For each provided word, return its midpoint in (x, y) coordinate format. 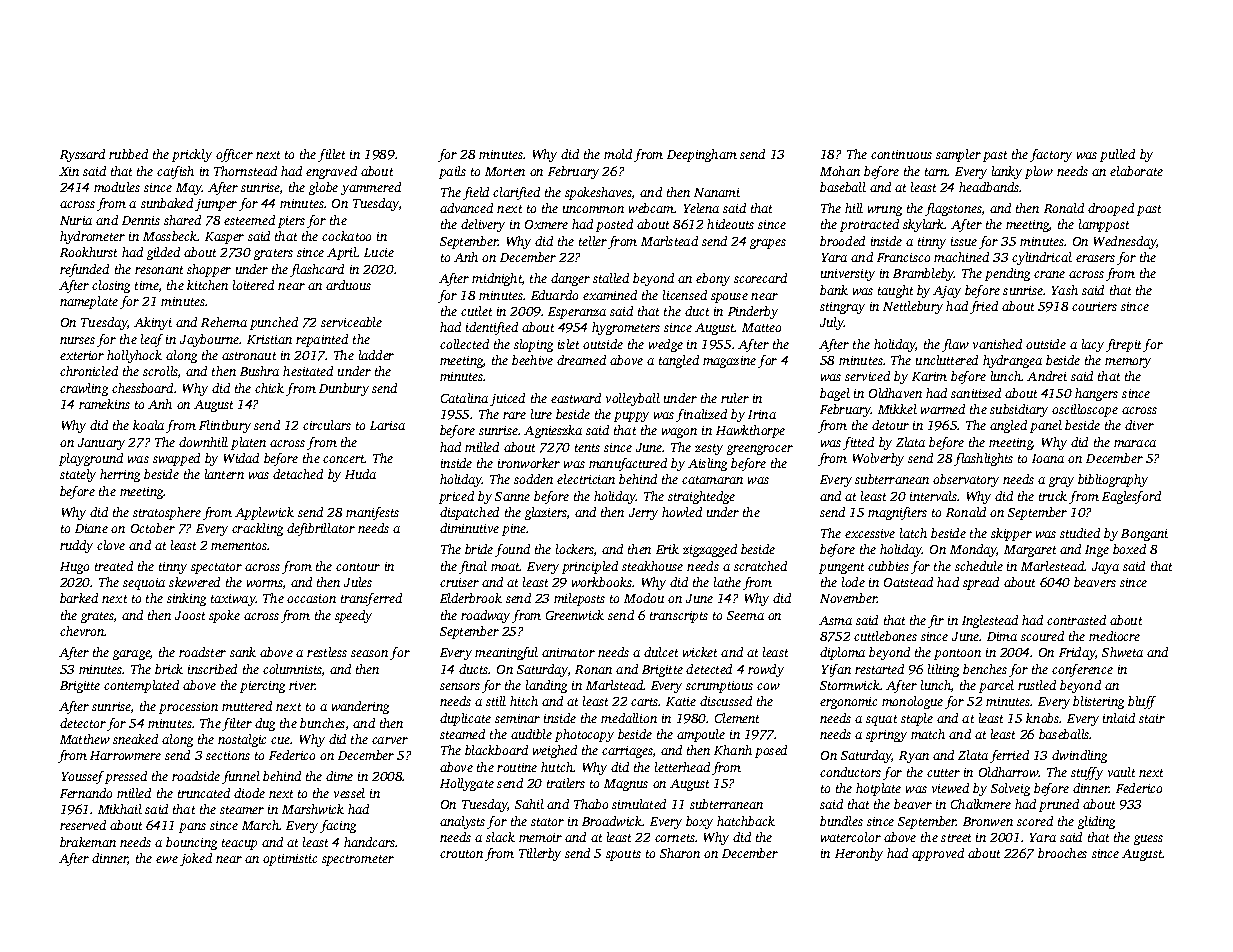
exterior (82, 355)
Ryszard (82, 155)
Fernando (86, 793)
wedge (666, 345)
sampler (958, 155)
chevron (82, 631)
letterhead (682, 767)
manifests (372, 513)
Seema (745, 615)
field (476, 193)
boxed (1129, 549)
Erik (667, 549)
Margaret (1030, 551)
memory (1128, 363)
